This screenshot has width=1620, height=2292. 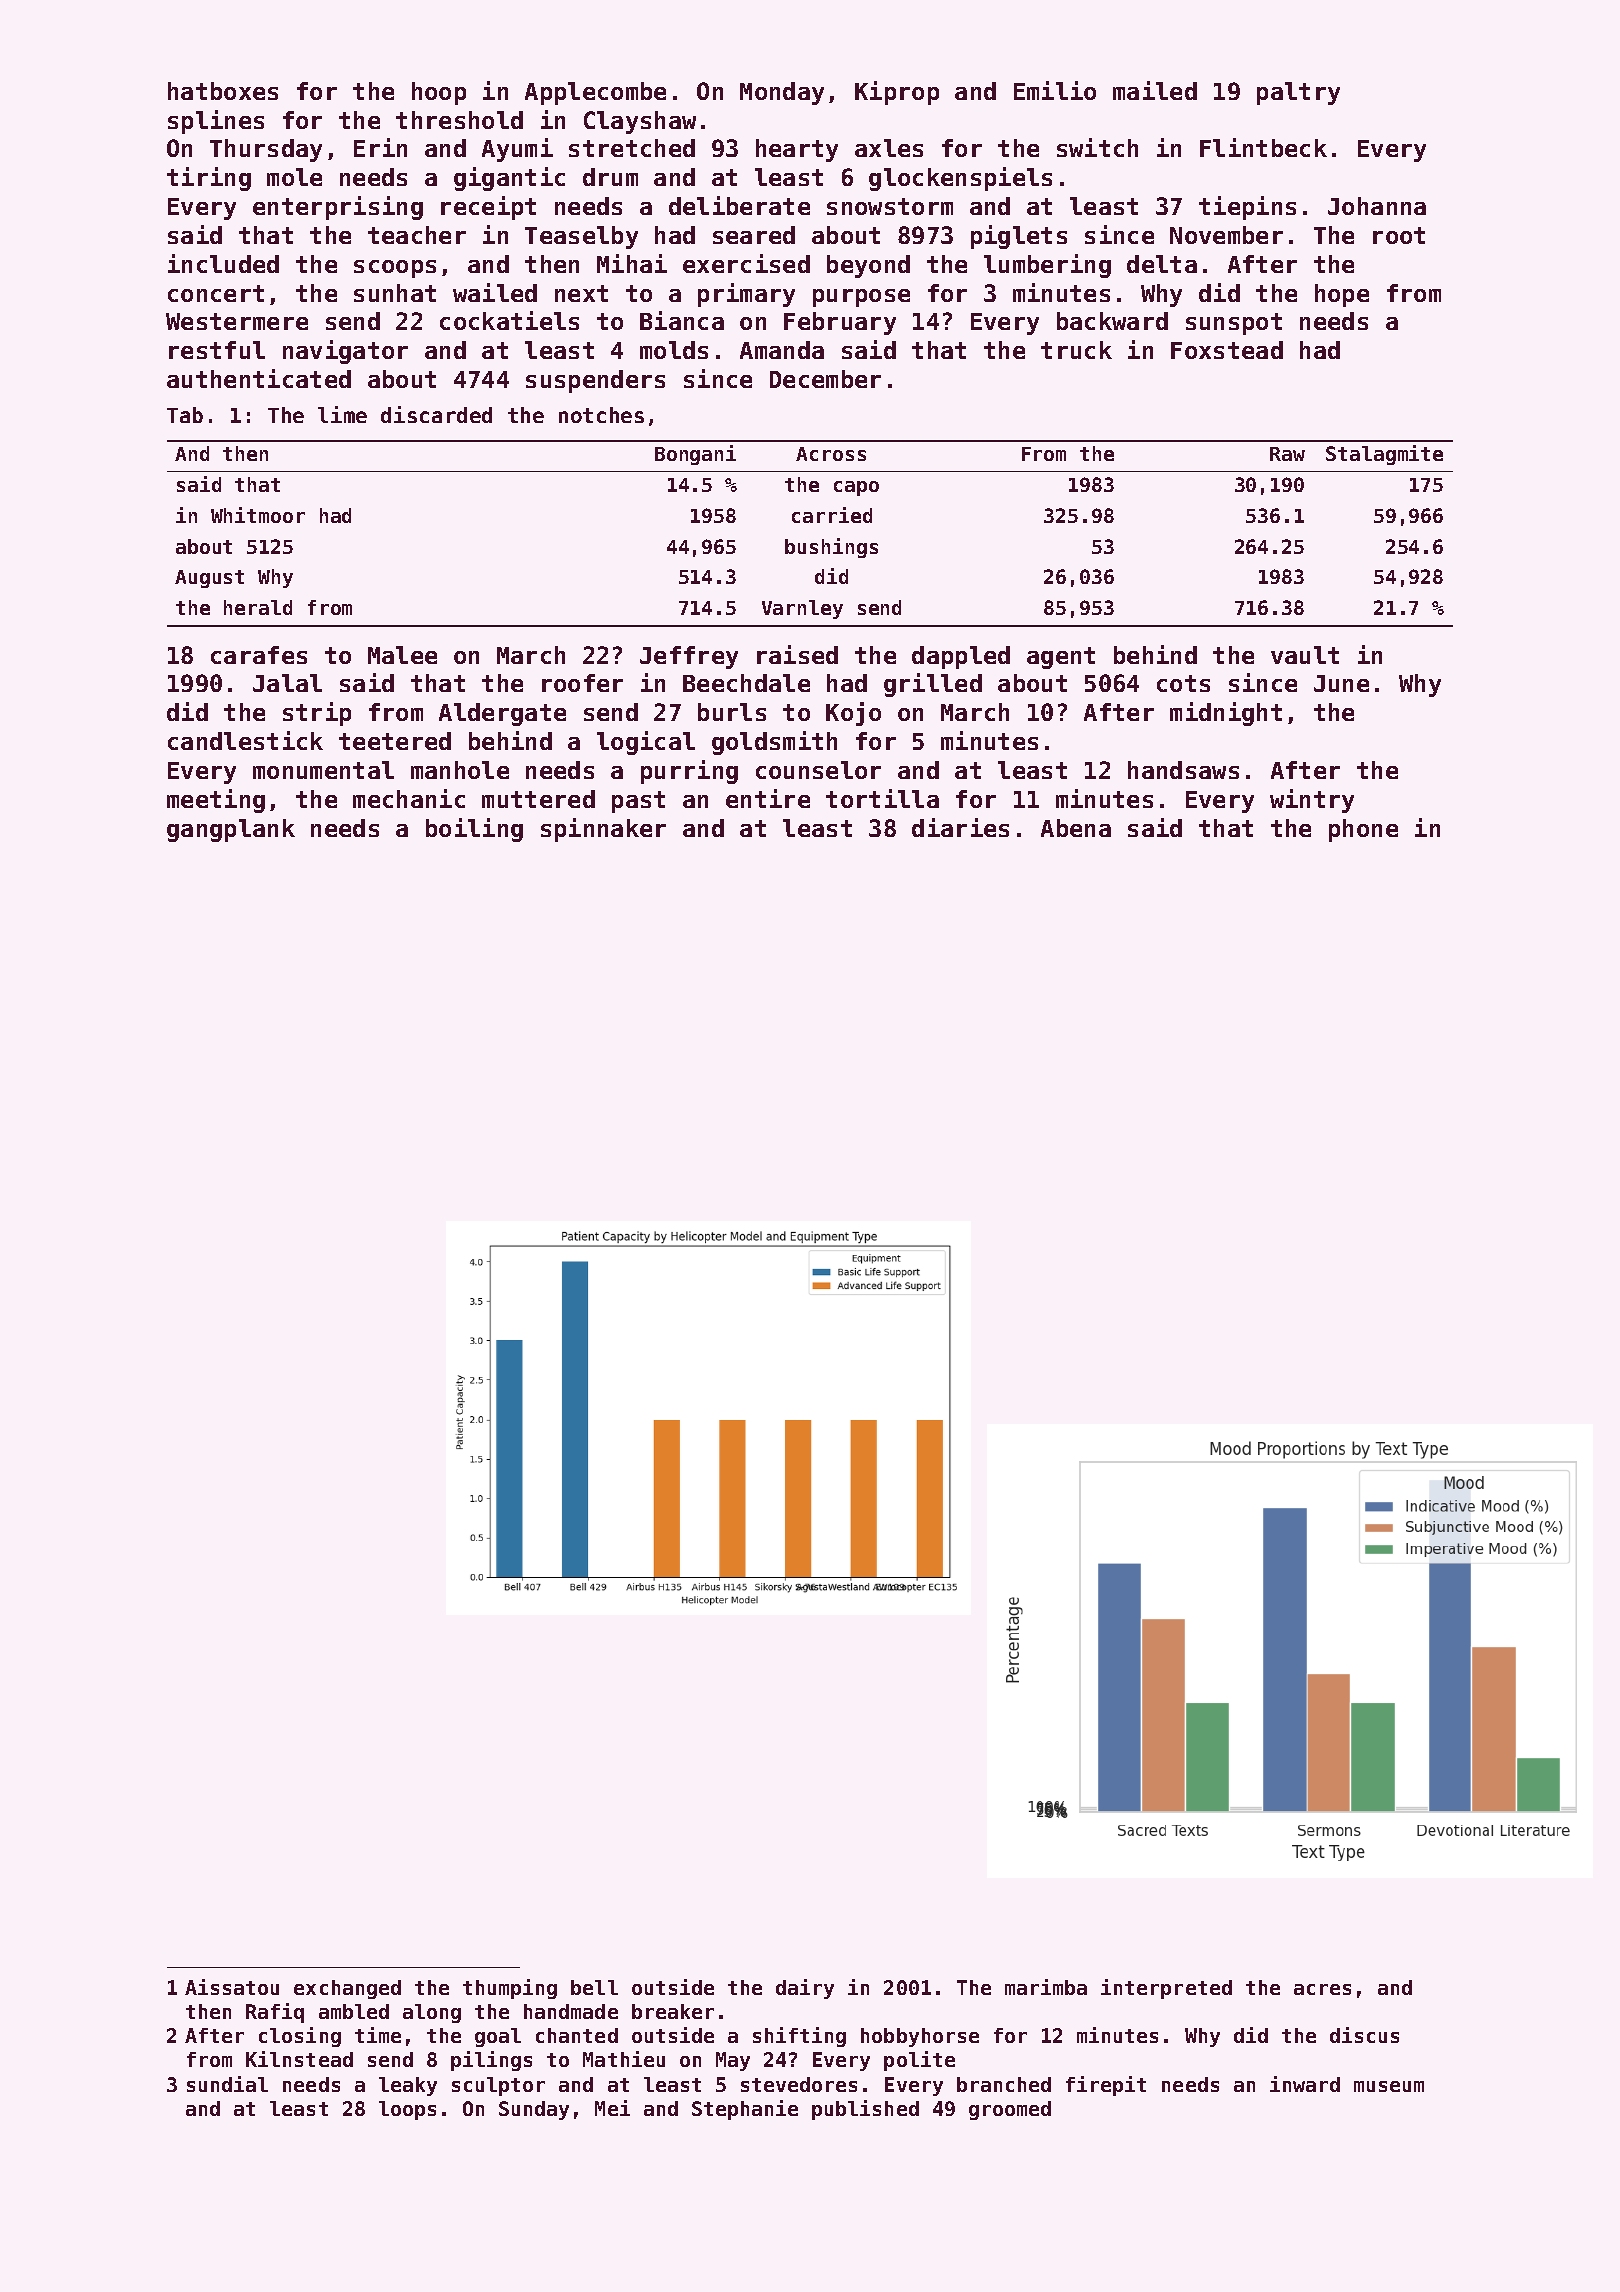 I want to click on cots, so click(x=1183, y=683).
